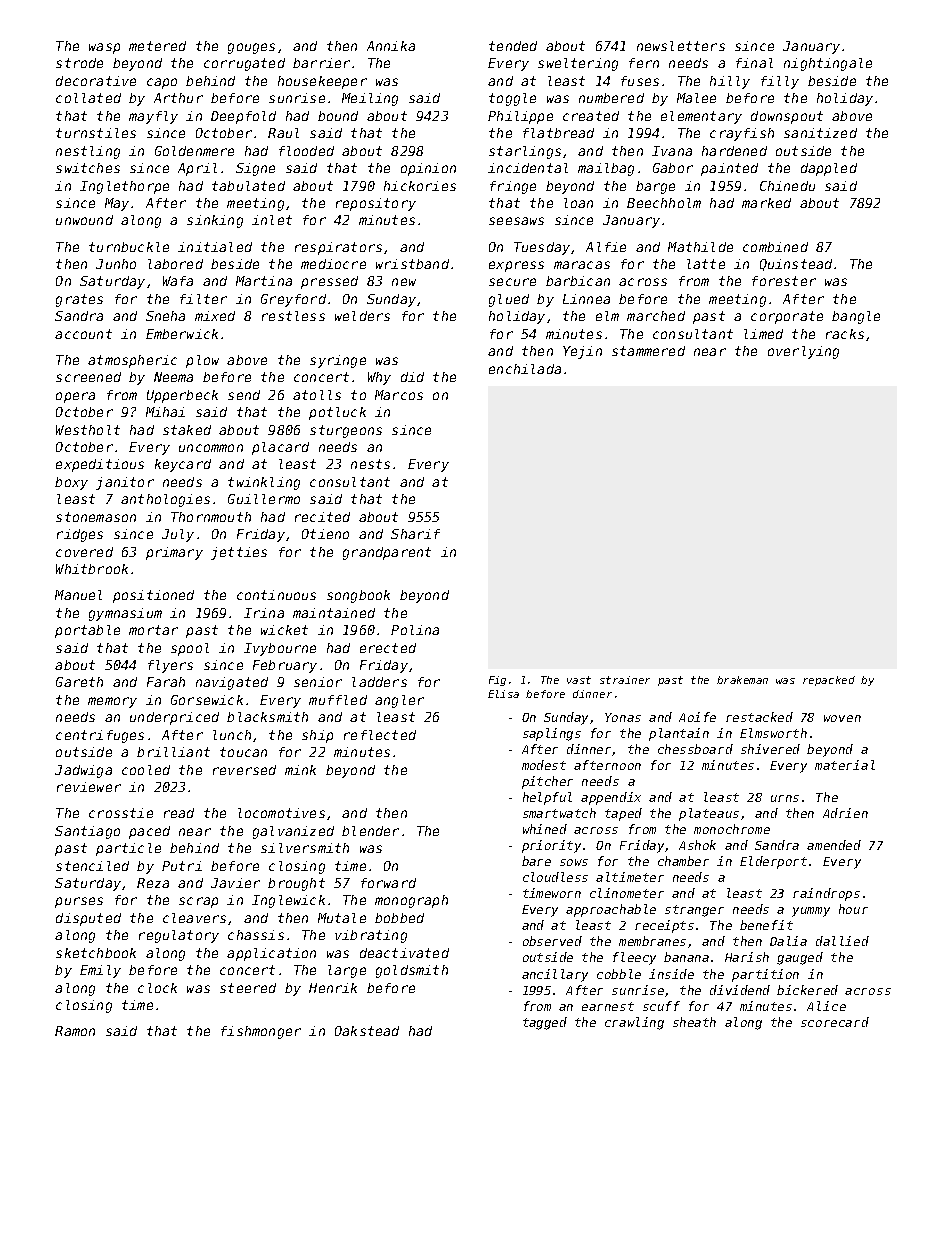 This document has height=1233, width=952. What do you see at coordinates (261, 1032) in the document?
I see `fishmonger` at bounding box center [261, 1032].
